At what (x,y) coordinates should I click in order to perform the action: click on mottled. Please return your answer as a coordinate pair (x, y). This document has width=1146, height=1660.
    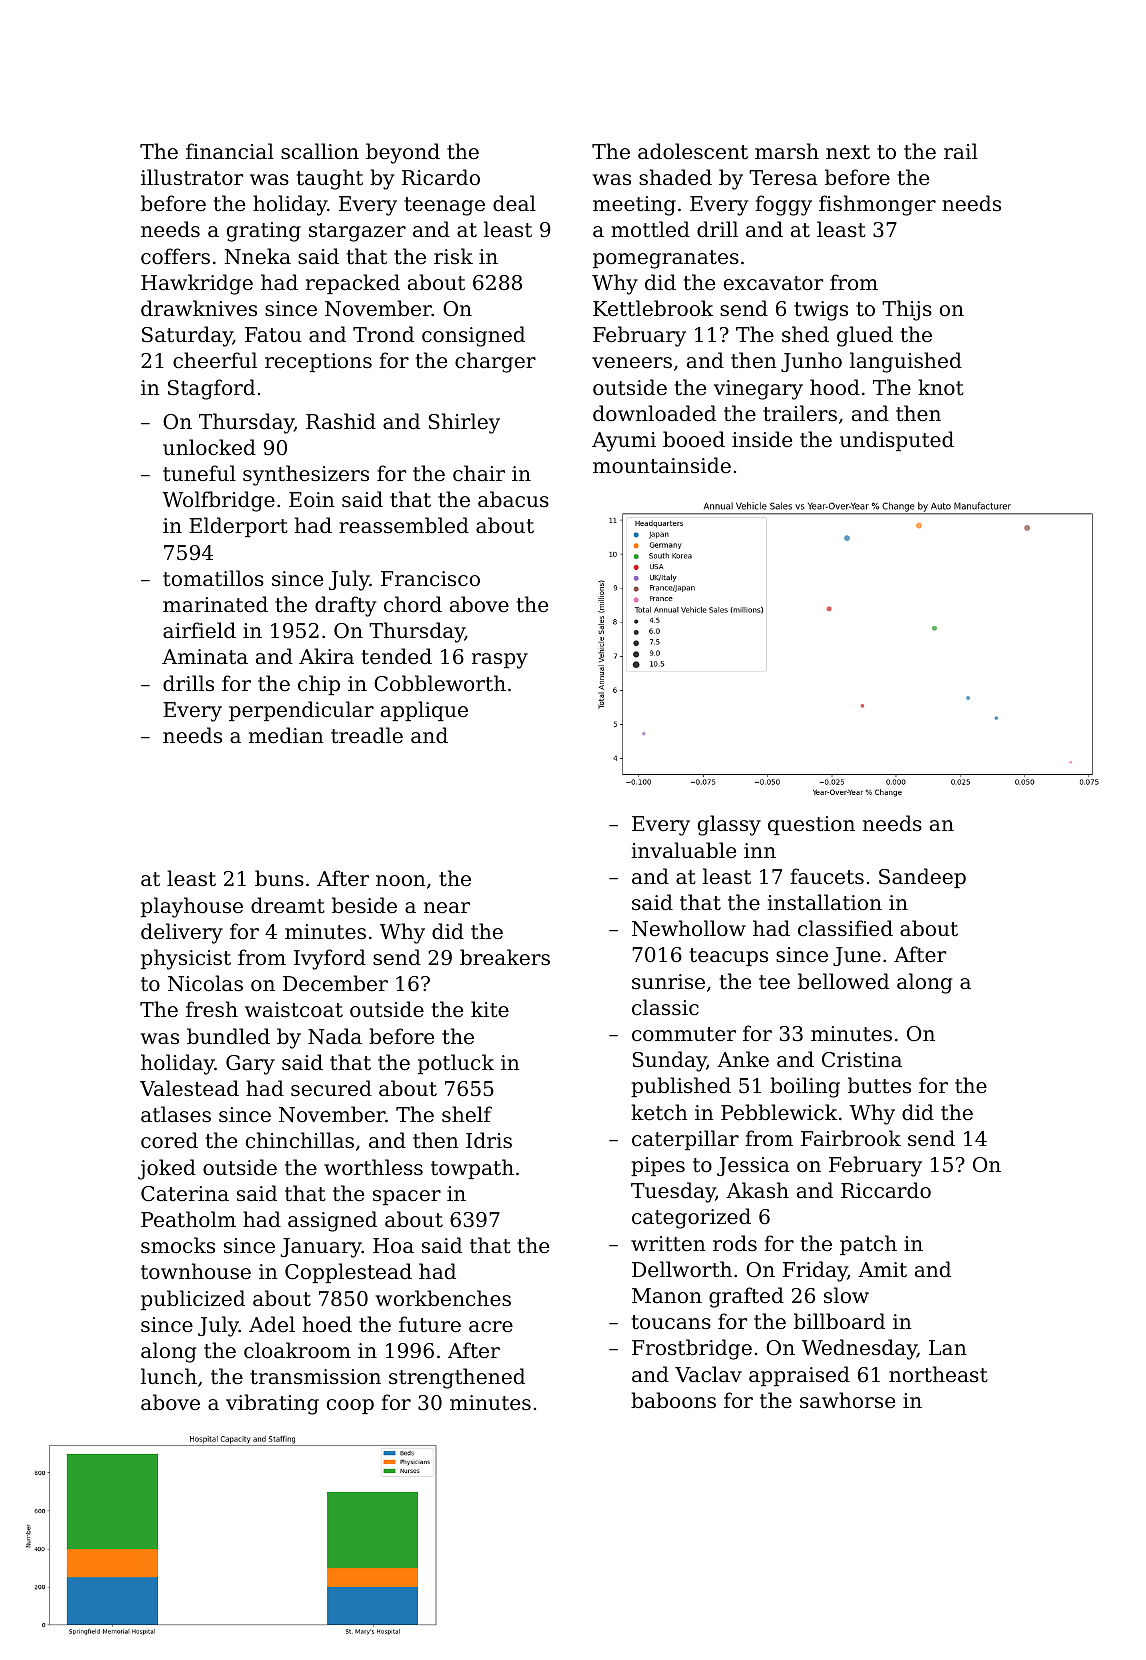
    Looking at the image, I should click on (650, 229).
